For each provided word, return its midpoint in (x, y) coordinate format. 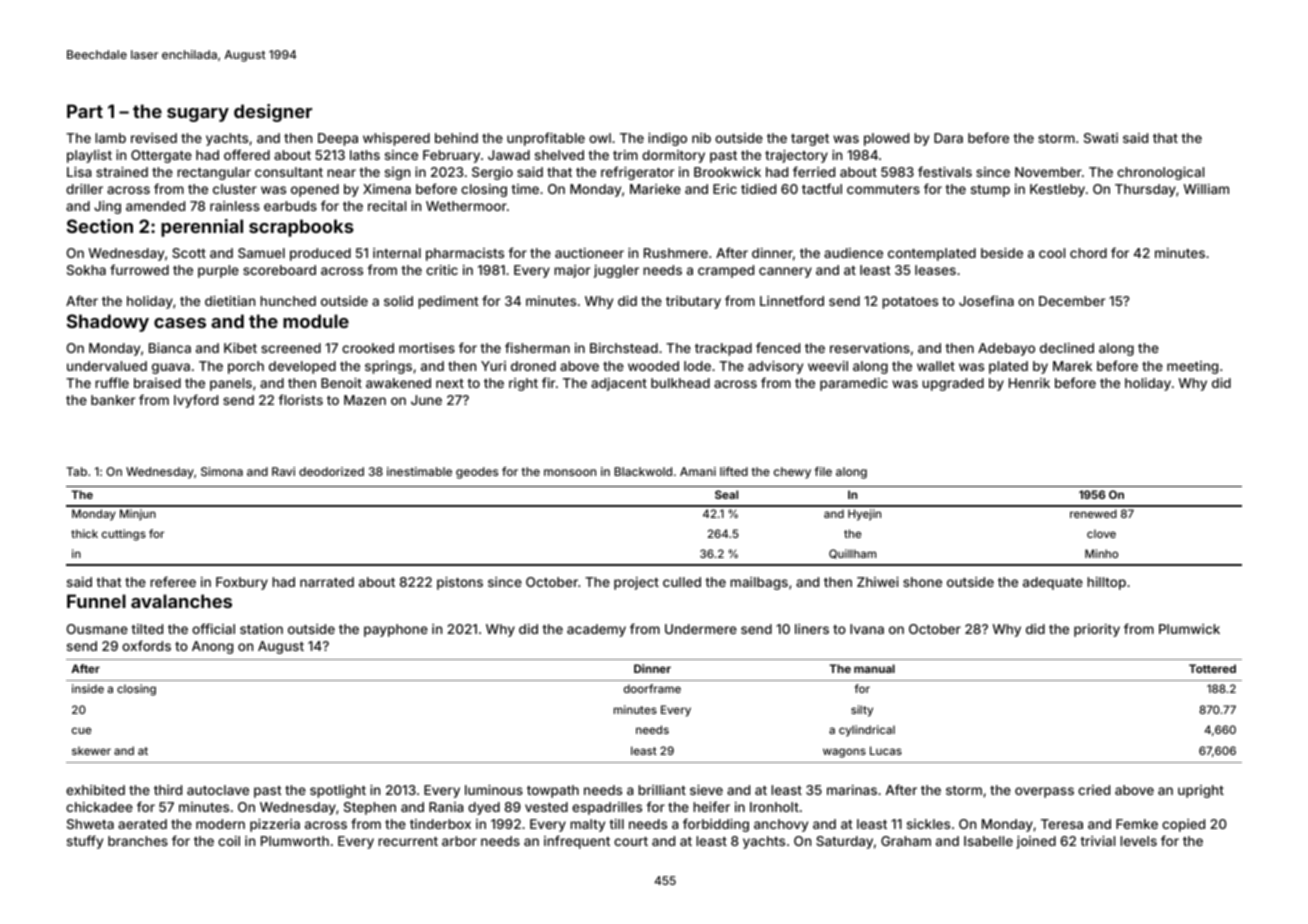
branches (138, 841)
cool (1052, 253)
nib (701, 138)
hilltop (1106, 583)
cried (1094, 790)
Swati (1101, 138)
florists (300, 399)
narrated (327, 582)
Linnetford (792, 300)
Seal (726, 494)
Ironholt (774, 807)
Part (85, 111)
